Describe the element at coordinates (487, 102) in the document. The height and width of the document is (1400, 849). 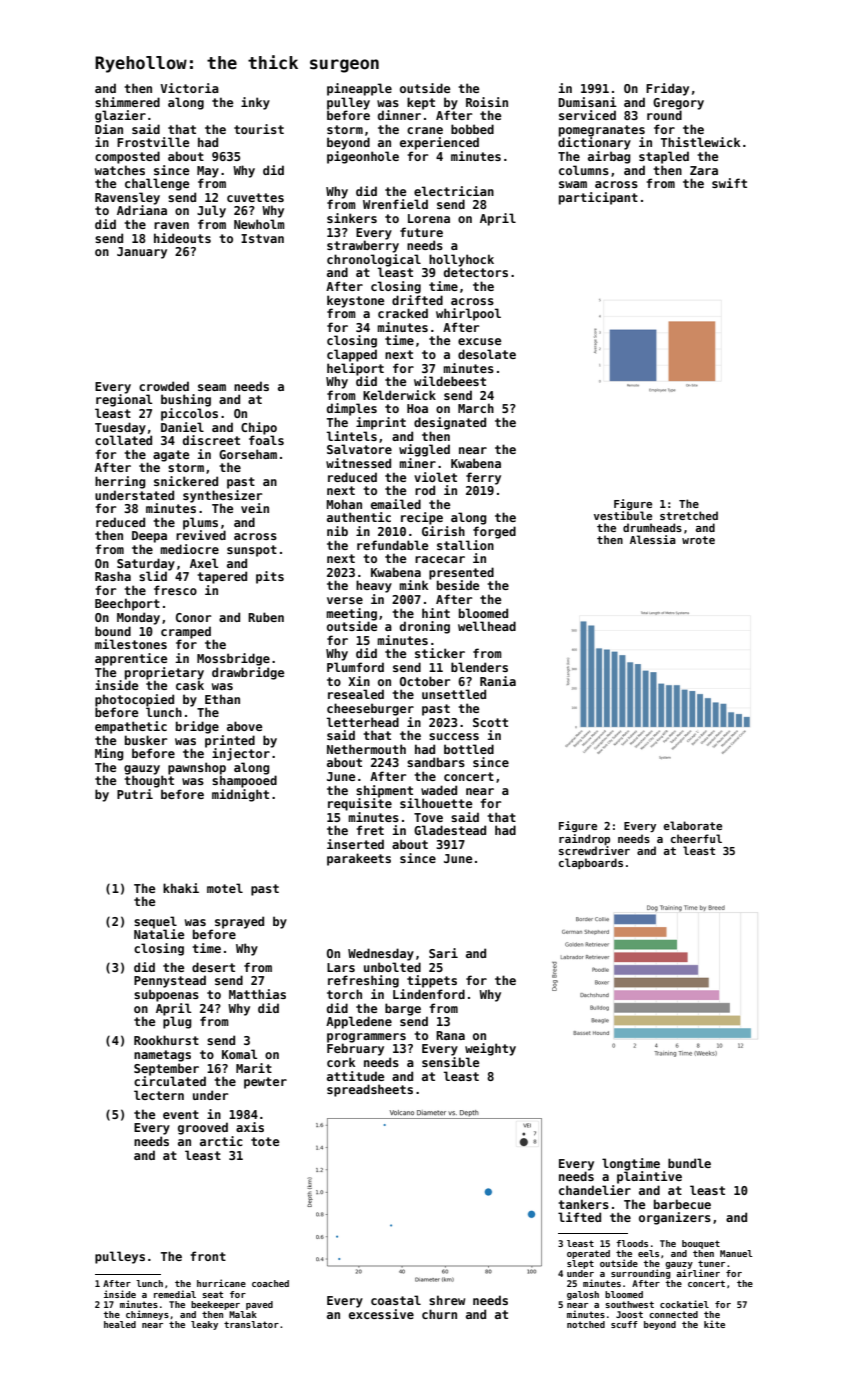
I see `Roisin` at that location.
